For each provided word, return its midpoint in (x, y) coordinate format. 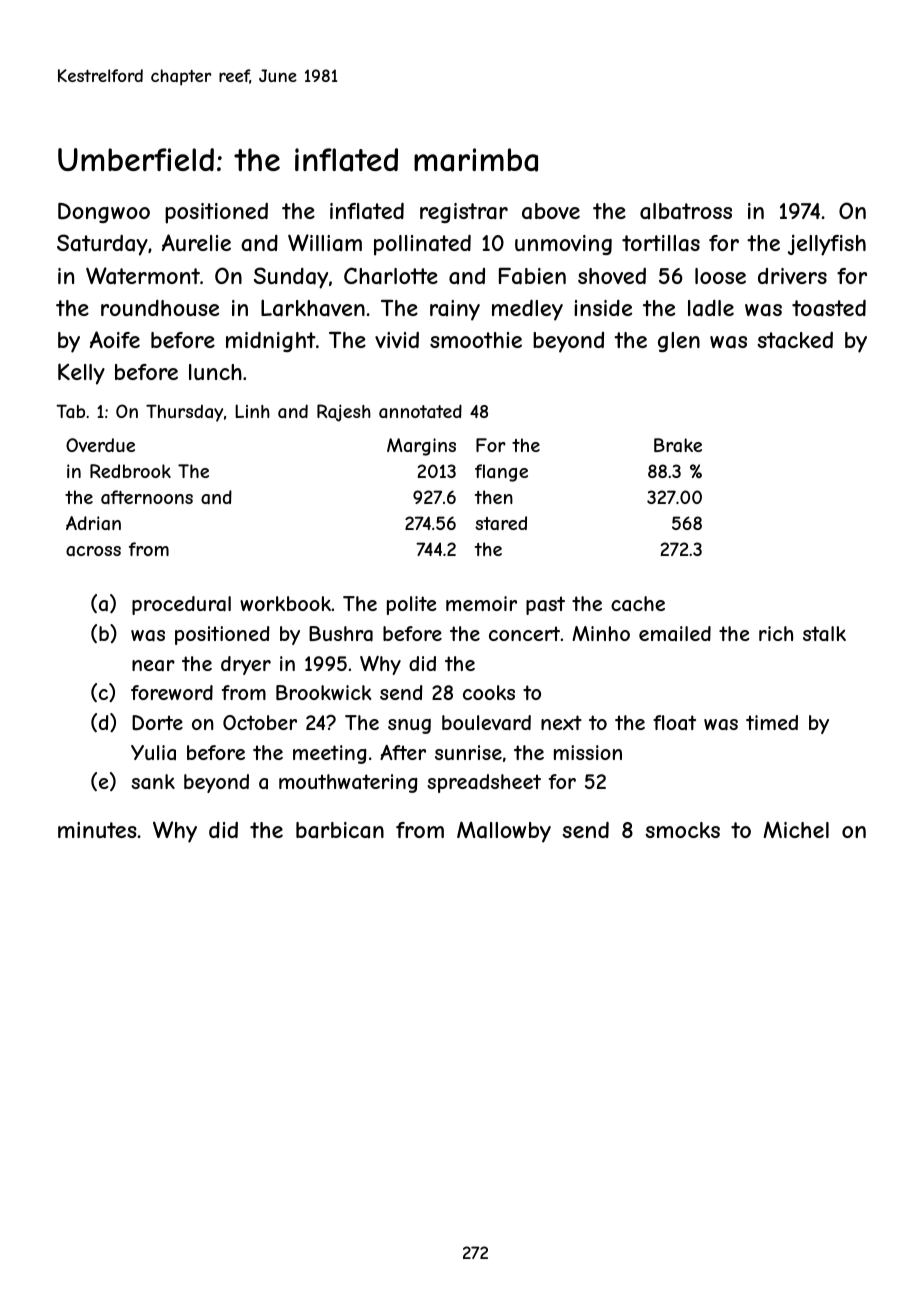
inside (603, 308)
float (674, 722)
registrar (464, 213)
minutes (97, 830)
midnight (271, 341)
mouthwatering (348, 783)
